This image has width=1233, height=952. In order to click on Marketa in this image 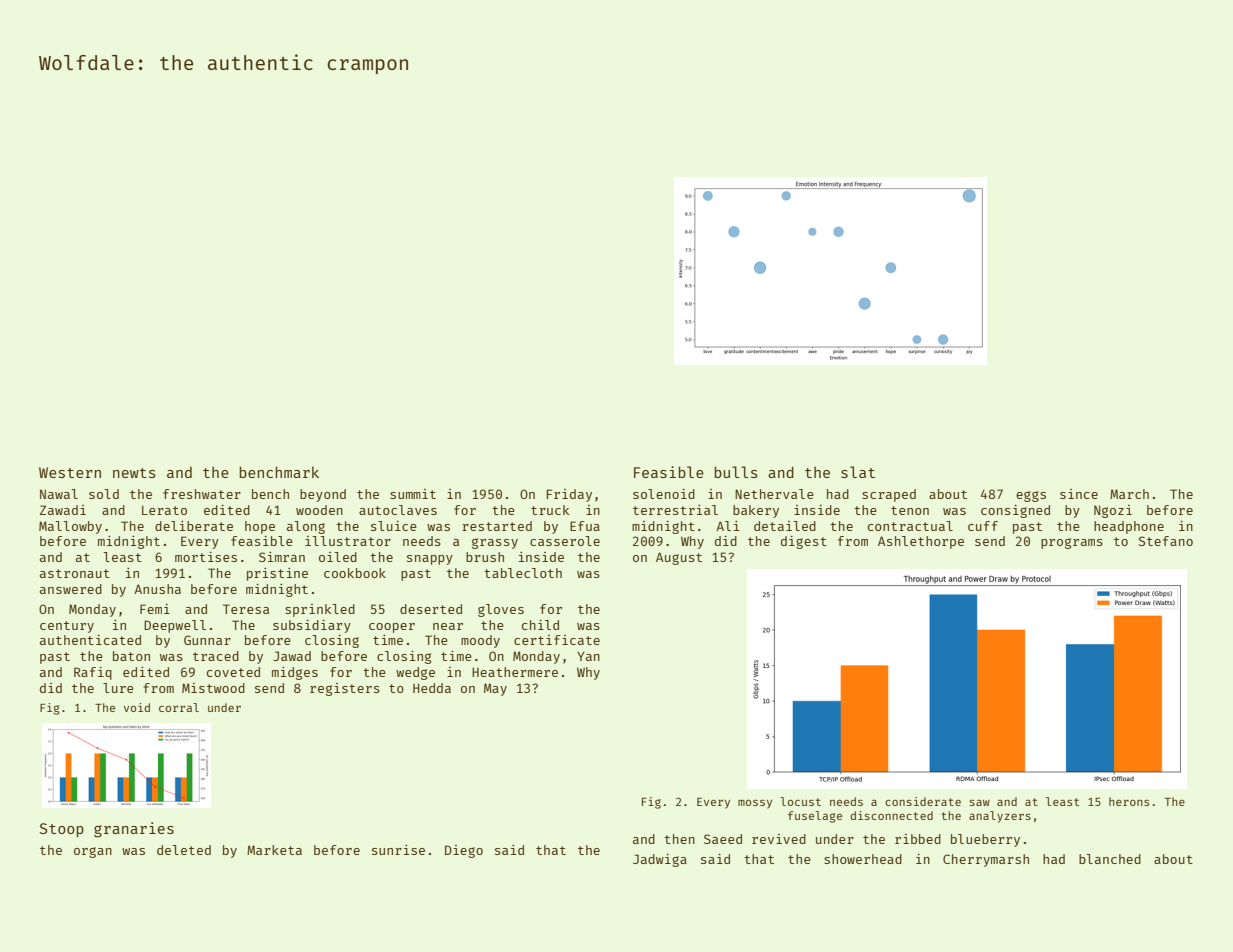, I will do `click(274, 850)`.
